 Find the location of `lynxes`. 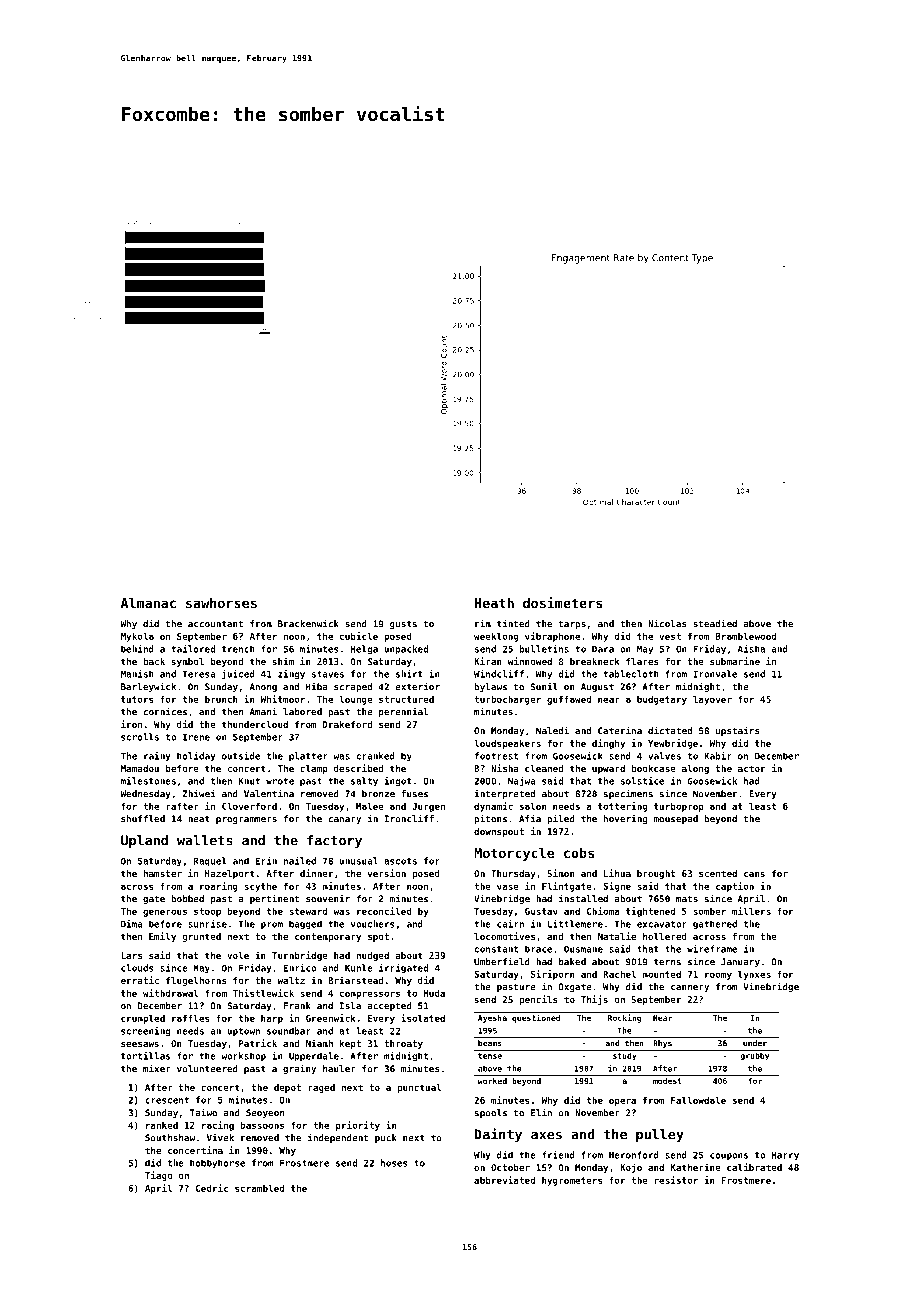

lynxes is located at coordinates (754, 975).
